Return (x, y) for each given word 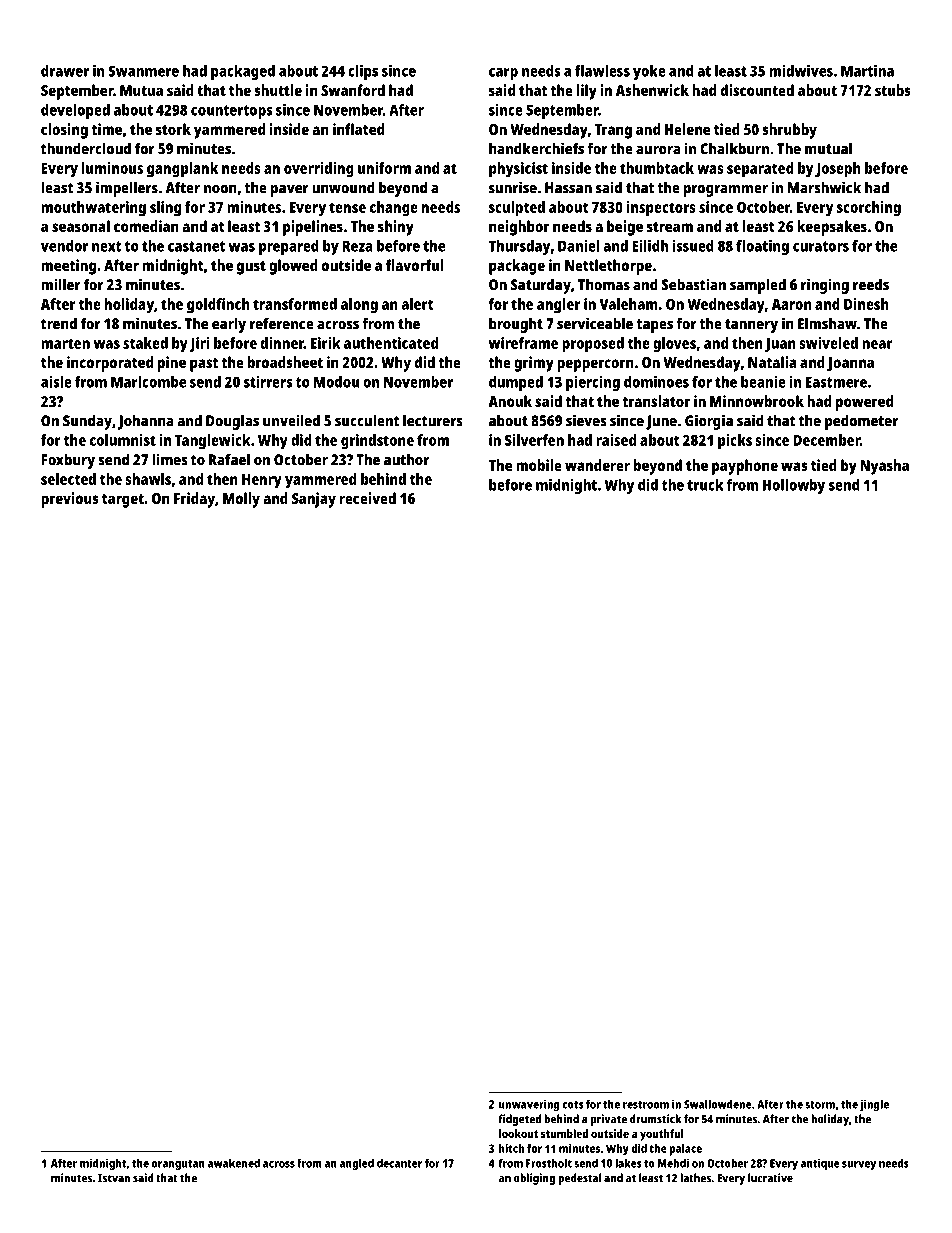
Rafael (229, 459)
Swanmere (143, 71)
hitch (511, 1148)
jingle (874, 1105)
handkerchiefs (536, 148)
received (368, 498)
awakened (234, 1163)
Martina (867, 71)
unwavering (529, 1105)
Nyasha (884, 467)
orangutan (178, 1165)
